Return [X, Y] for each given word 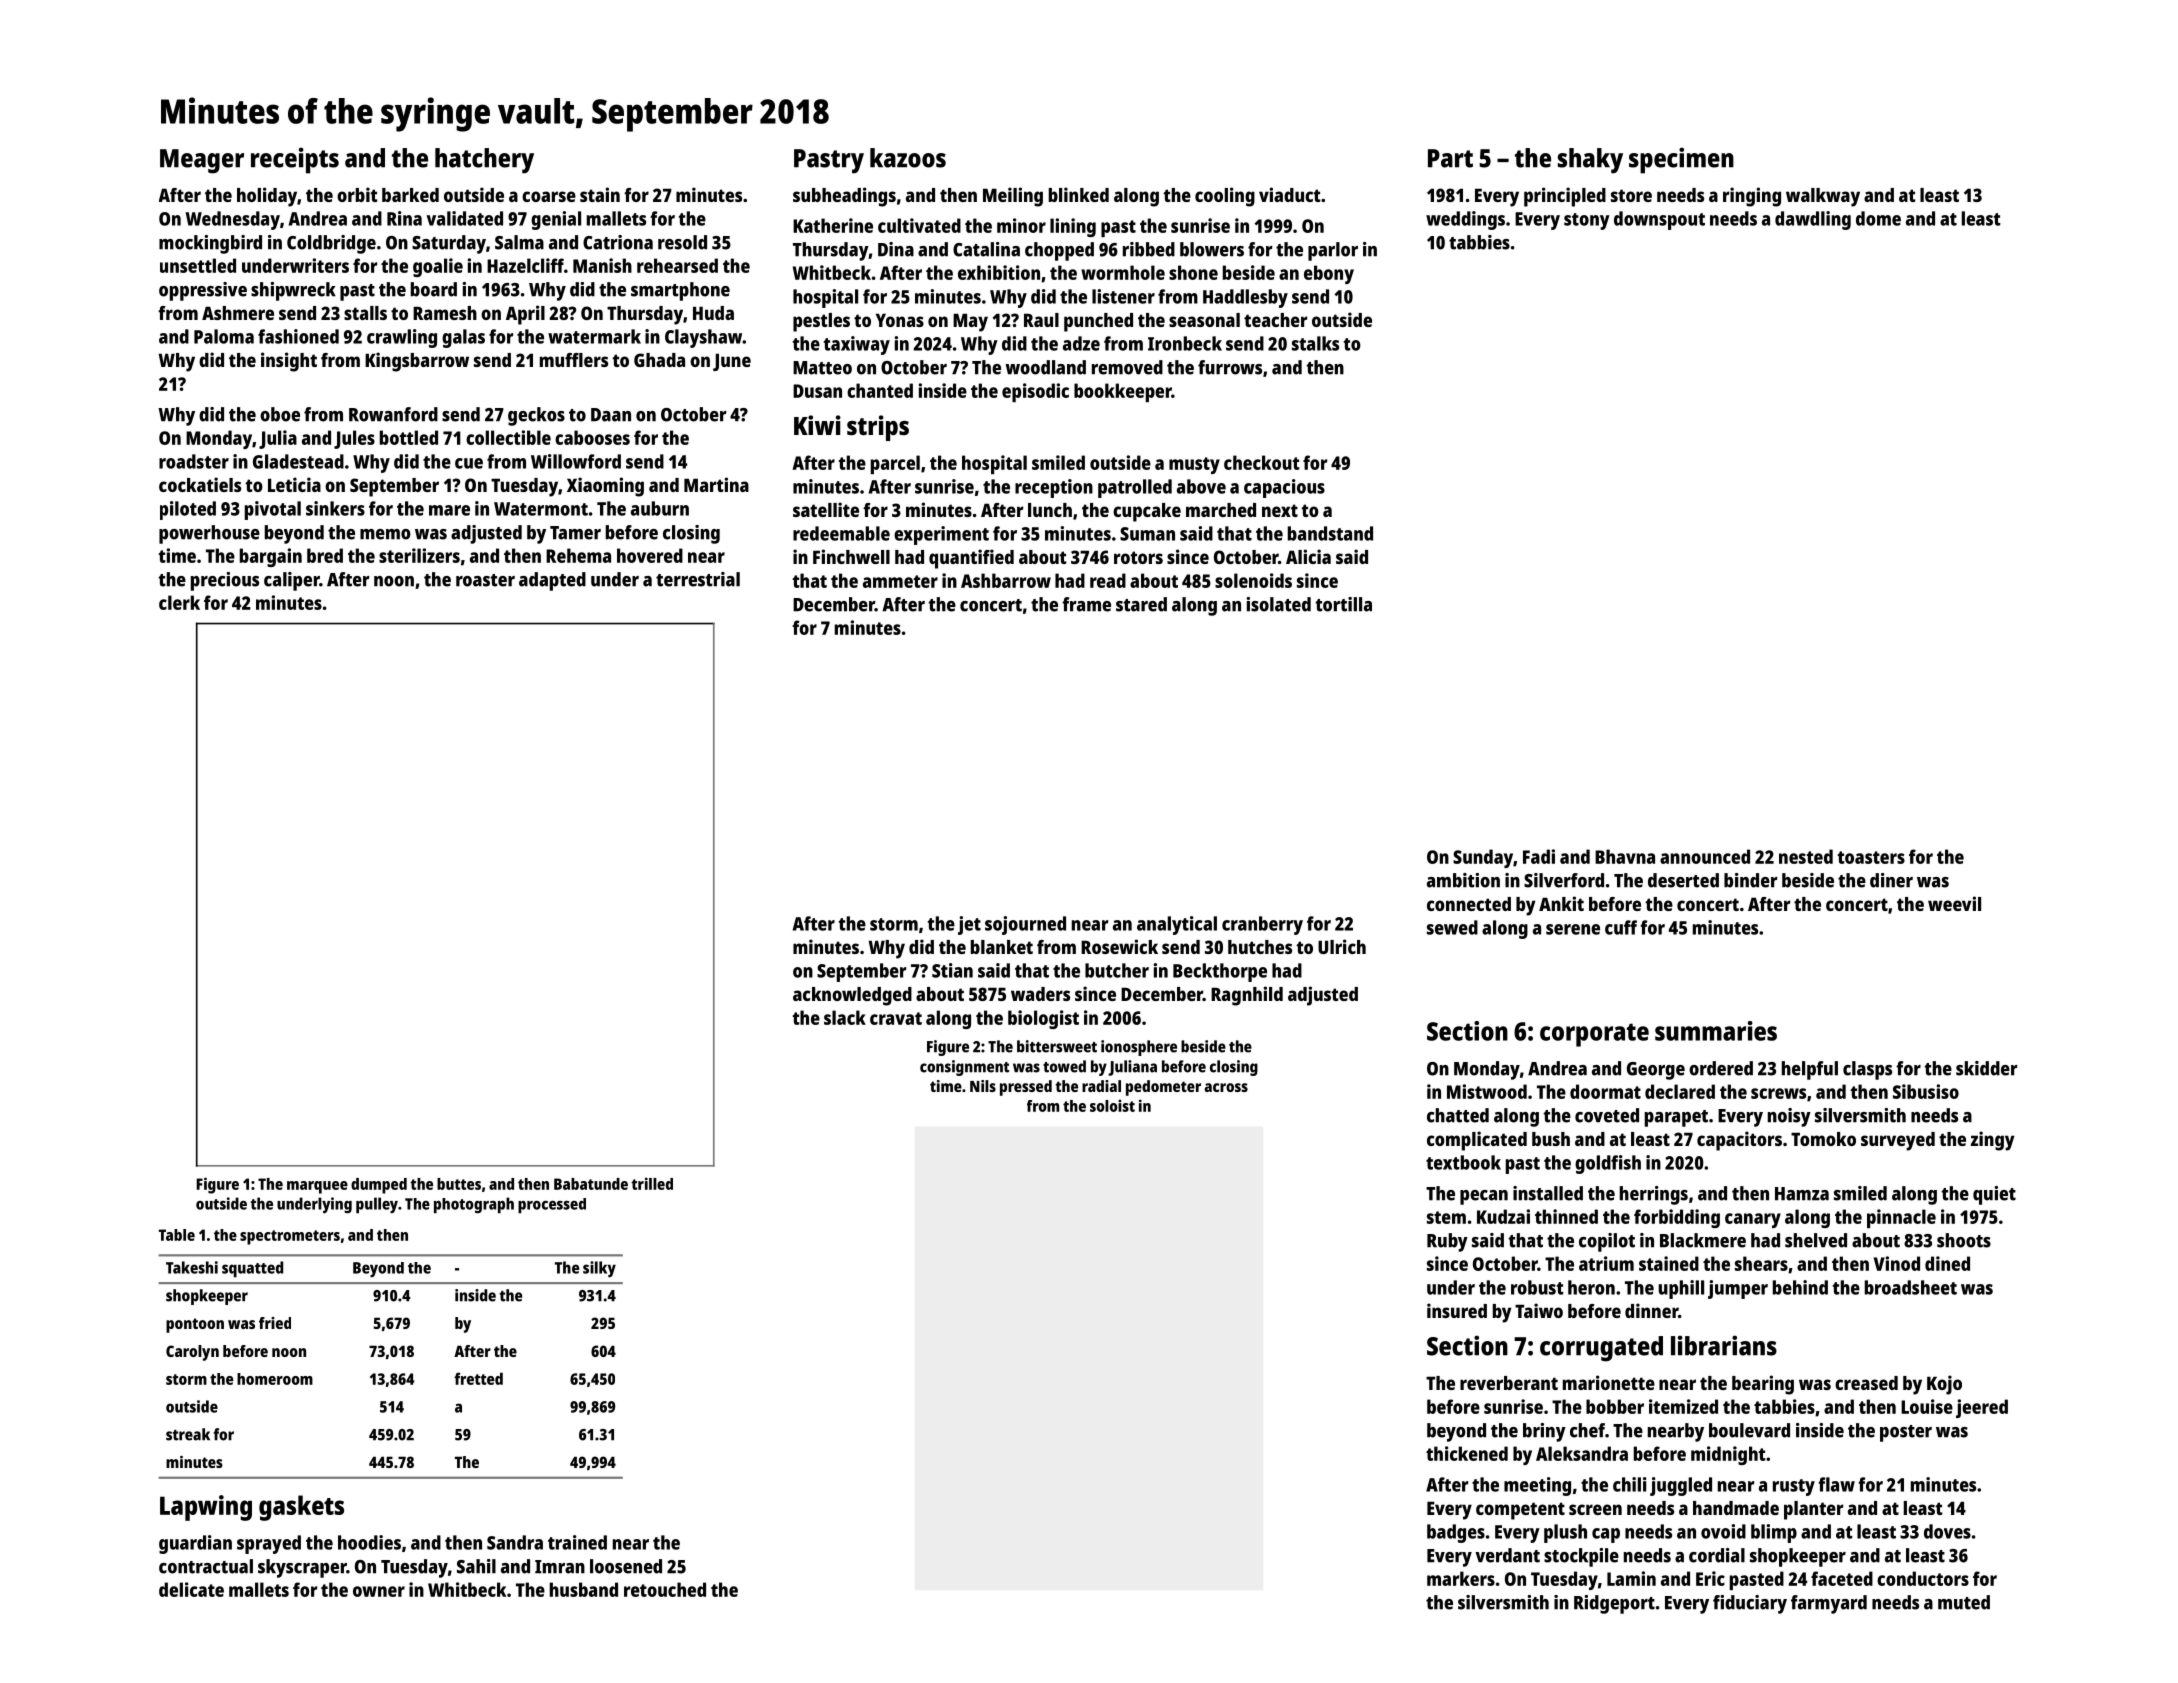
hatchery [484, 161]
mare [449, 510]
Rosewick [1119, 946]
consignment [964, 1068]
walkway [1823, 197]
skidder [1987, 1068]
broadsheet [1911, 1287]
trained [577, 1542]
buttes [459, 1184]
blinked [1079, 194]
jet [969, 925]
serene [1573, 929]
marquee [317, 1187]
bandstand [1330, 533]
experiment [941, 535]
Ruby [1447, 1242]
